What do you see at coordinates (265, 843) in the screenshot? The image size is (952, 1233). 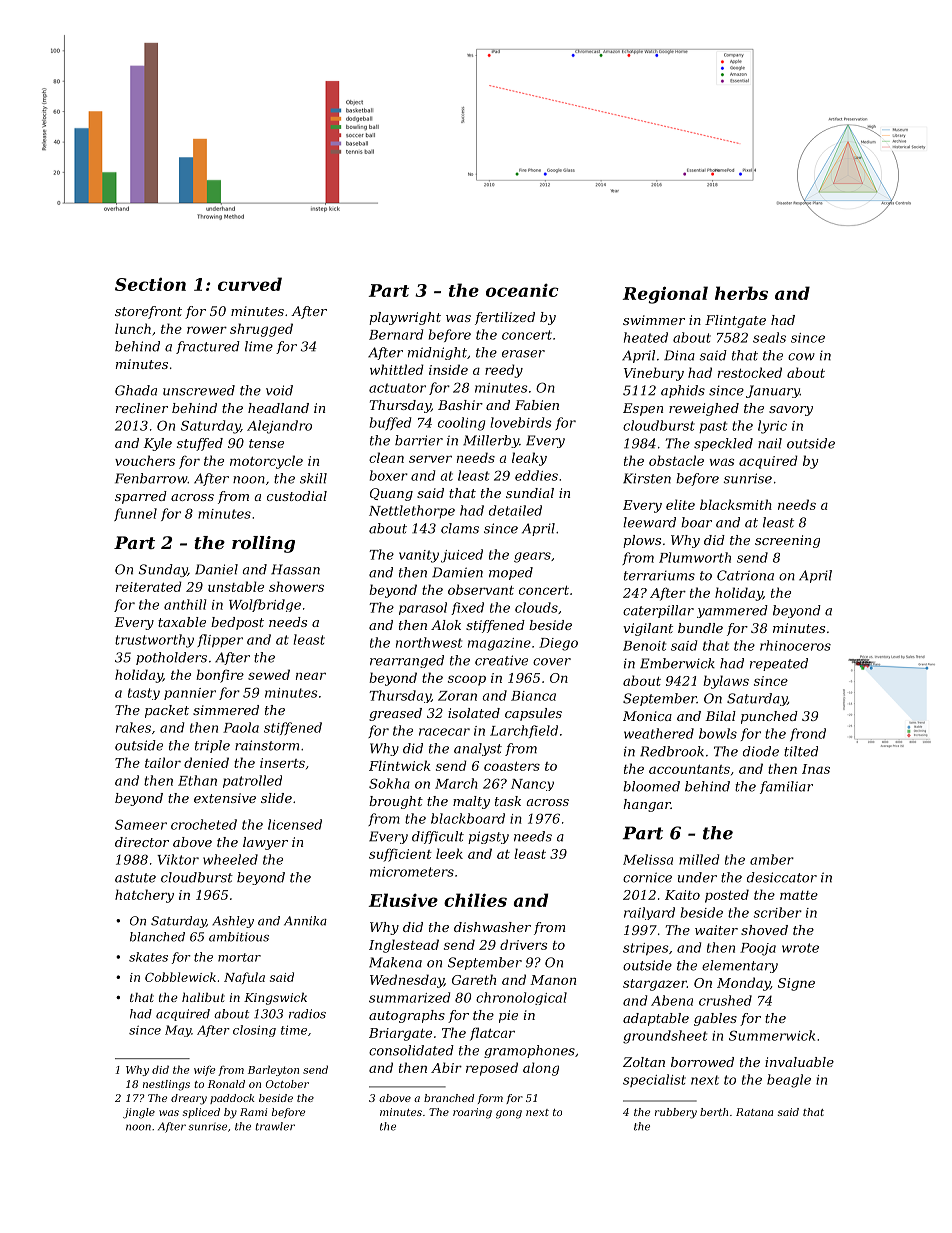 I see `lawyer` at bounding box center [265, 843].
